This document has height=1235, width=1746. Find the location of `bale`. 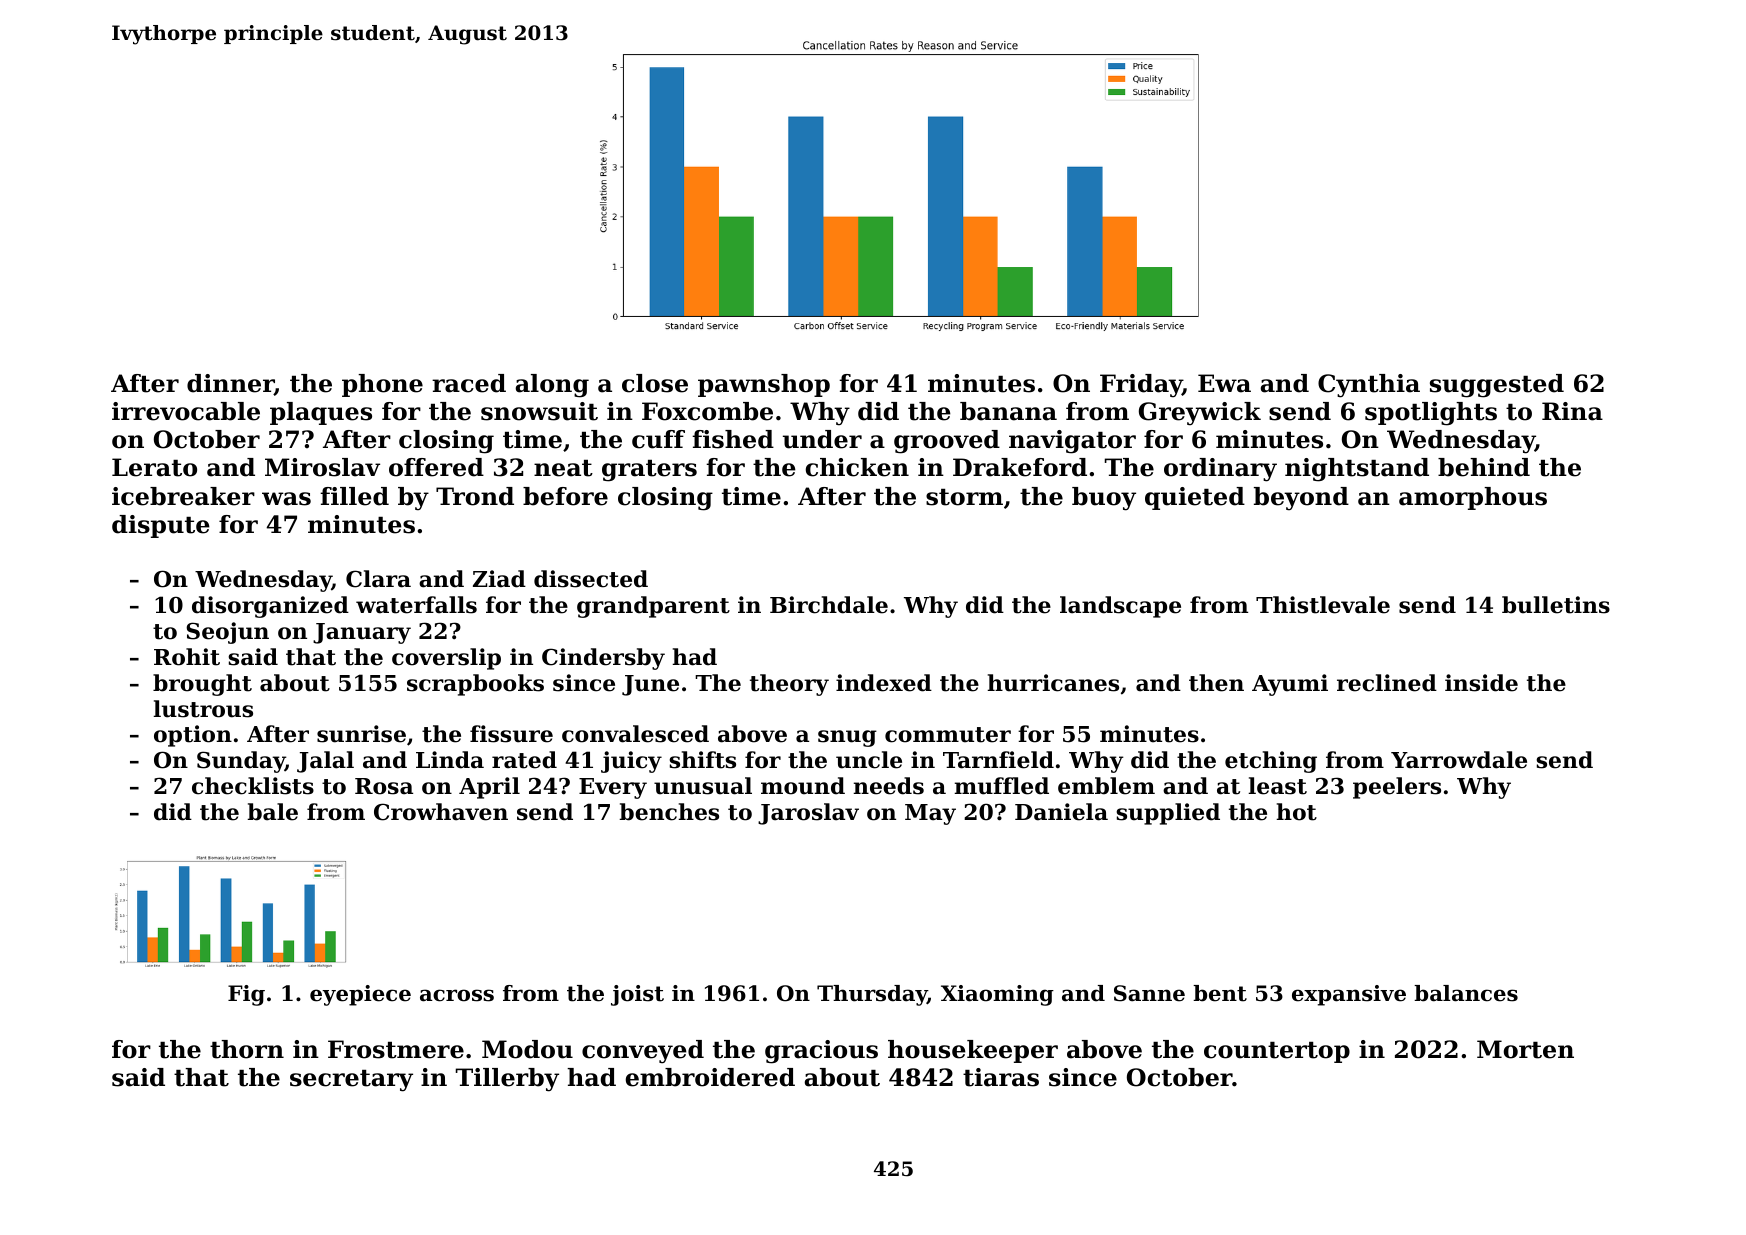

bale is located at coordinates (272, 812).
